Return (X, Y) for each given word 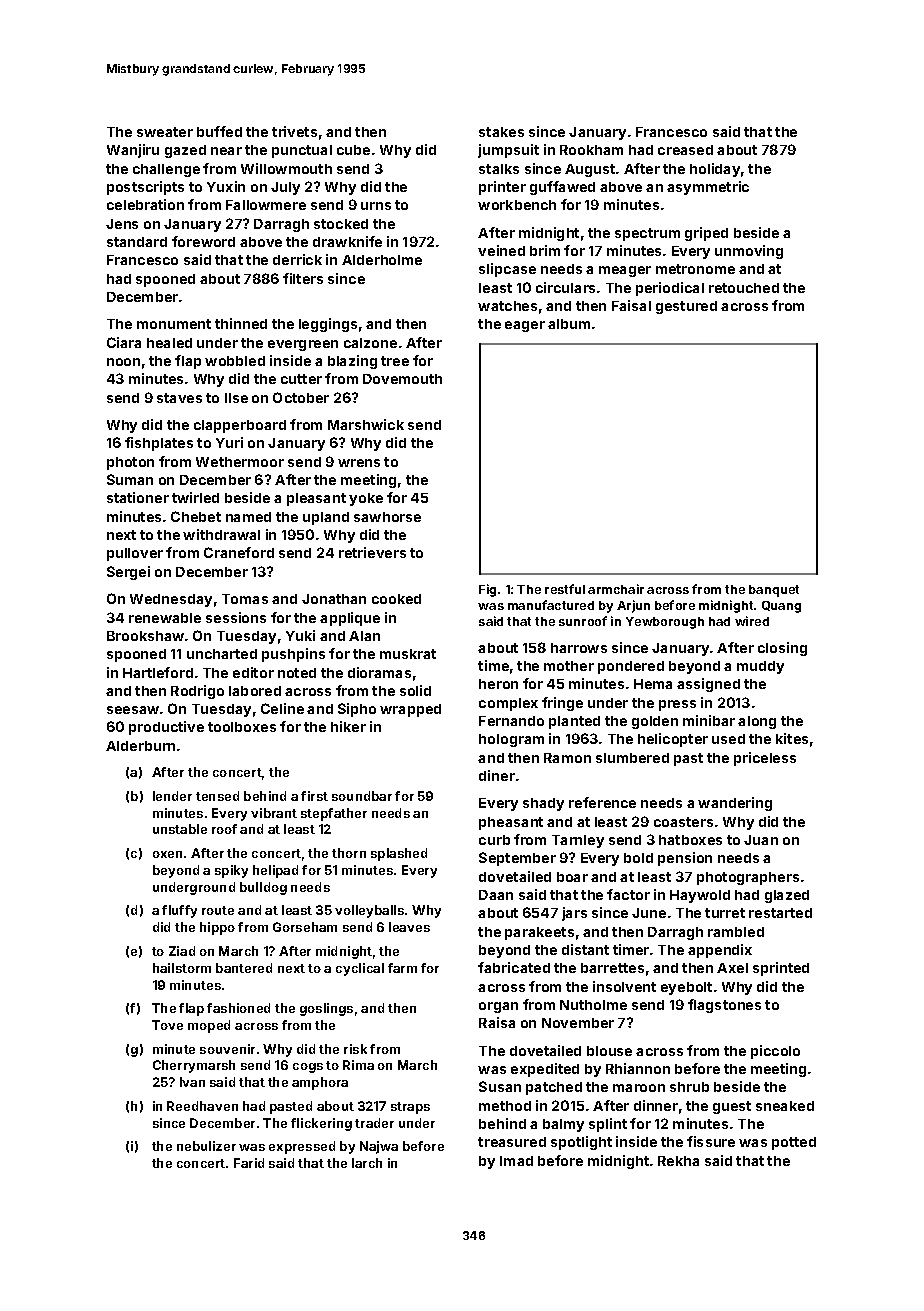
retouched (744, 288)
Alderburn (140, 746)
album (569, 324)
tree (395, 361)
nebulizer (206, 1146)
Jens (122, 224)
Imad (516, 1161)
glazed (787, 896)
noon (123, 362)
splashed (399, 854)
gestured (686, 307)
